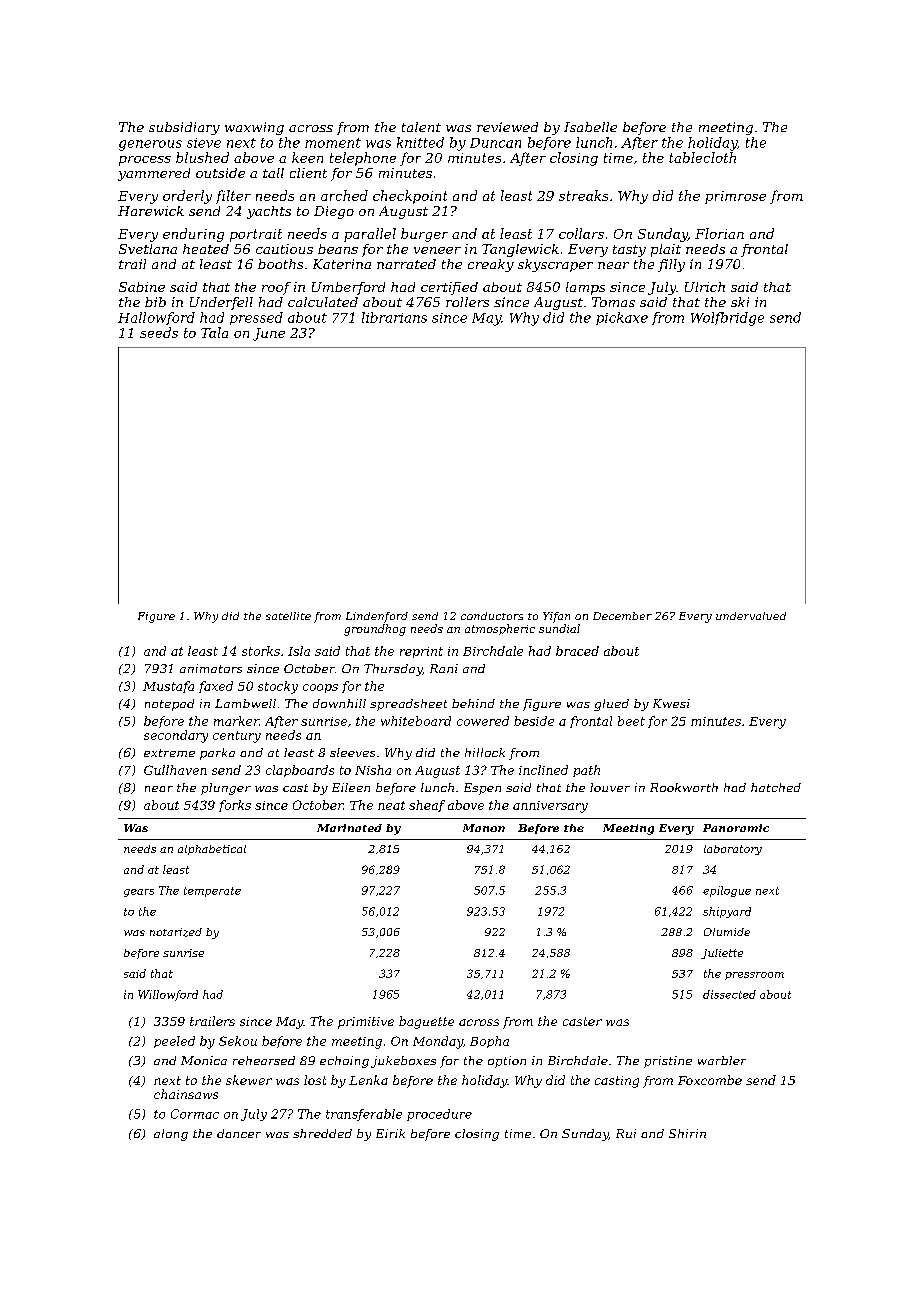 Image resolution: width=924 pixels, height=1308 pixels. Describe the element at coordinates (288, 616) in the image. I see `satellite` at that location.
